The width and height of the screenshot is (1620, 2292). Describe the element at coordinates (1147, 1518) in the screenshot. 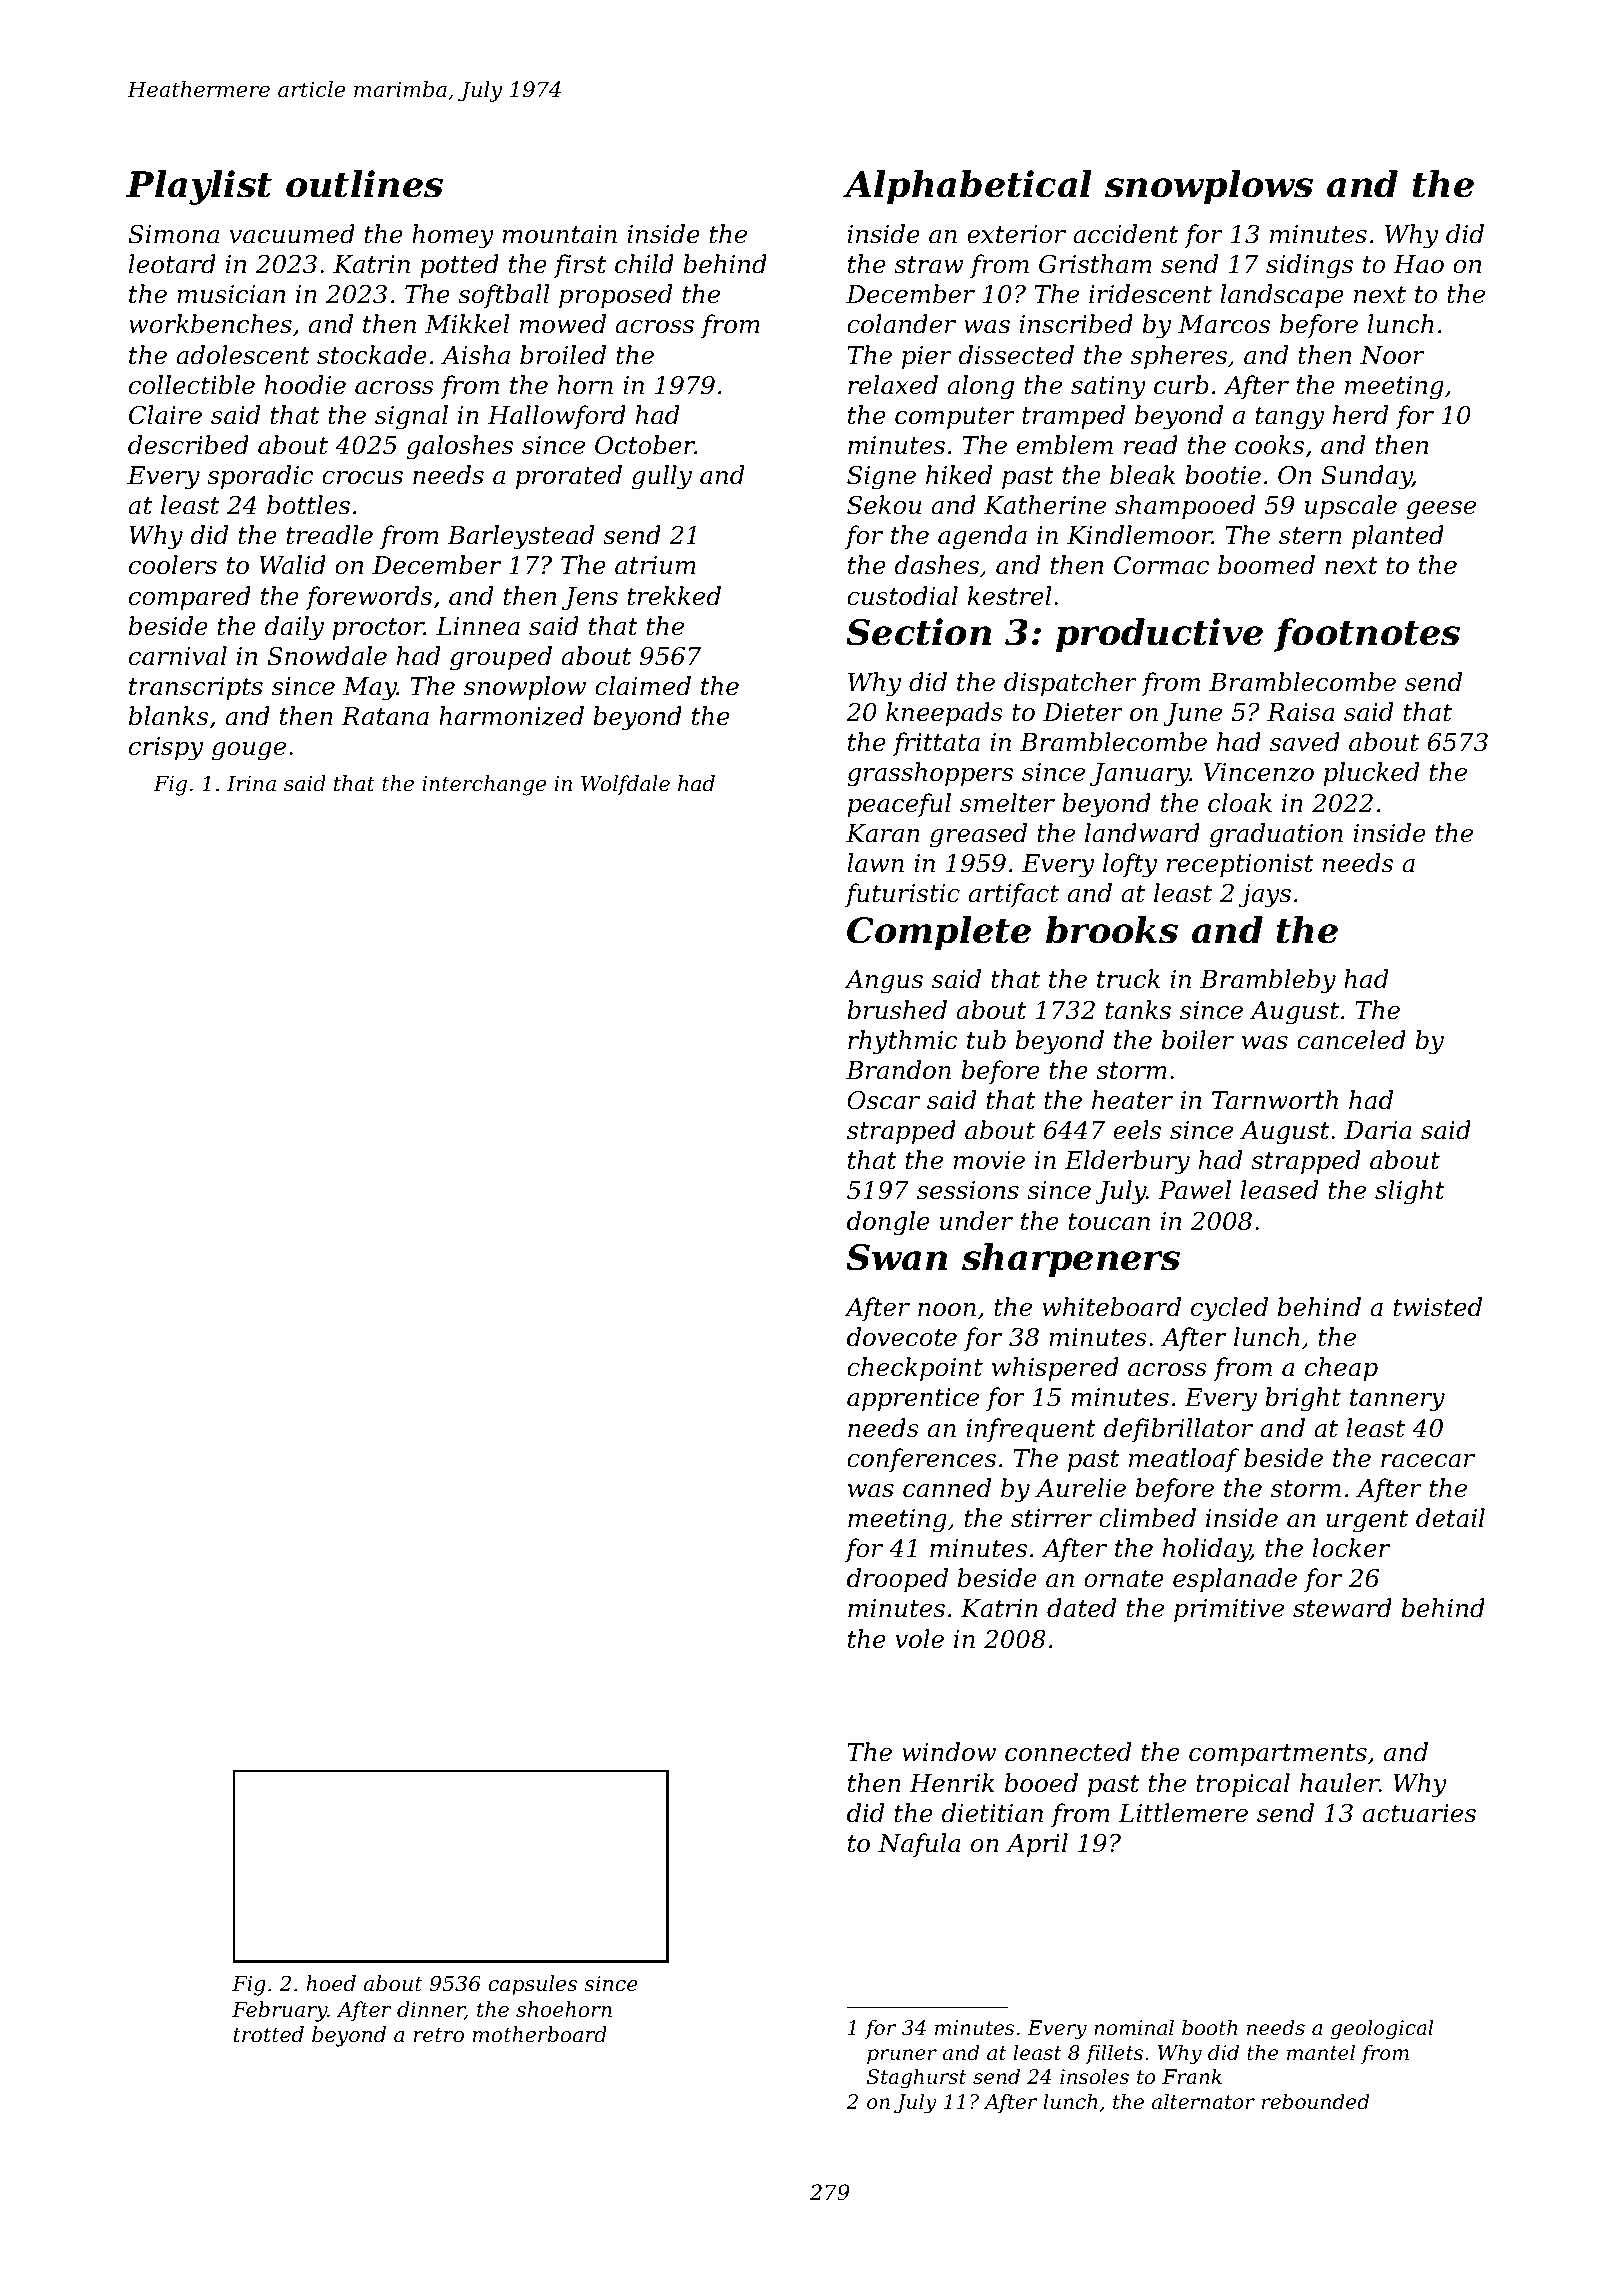

I see `climbed` at that location.
